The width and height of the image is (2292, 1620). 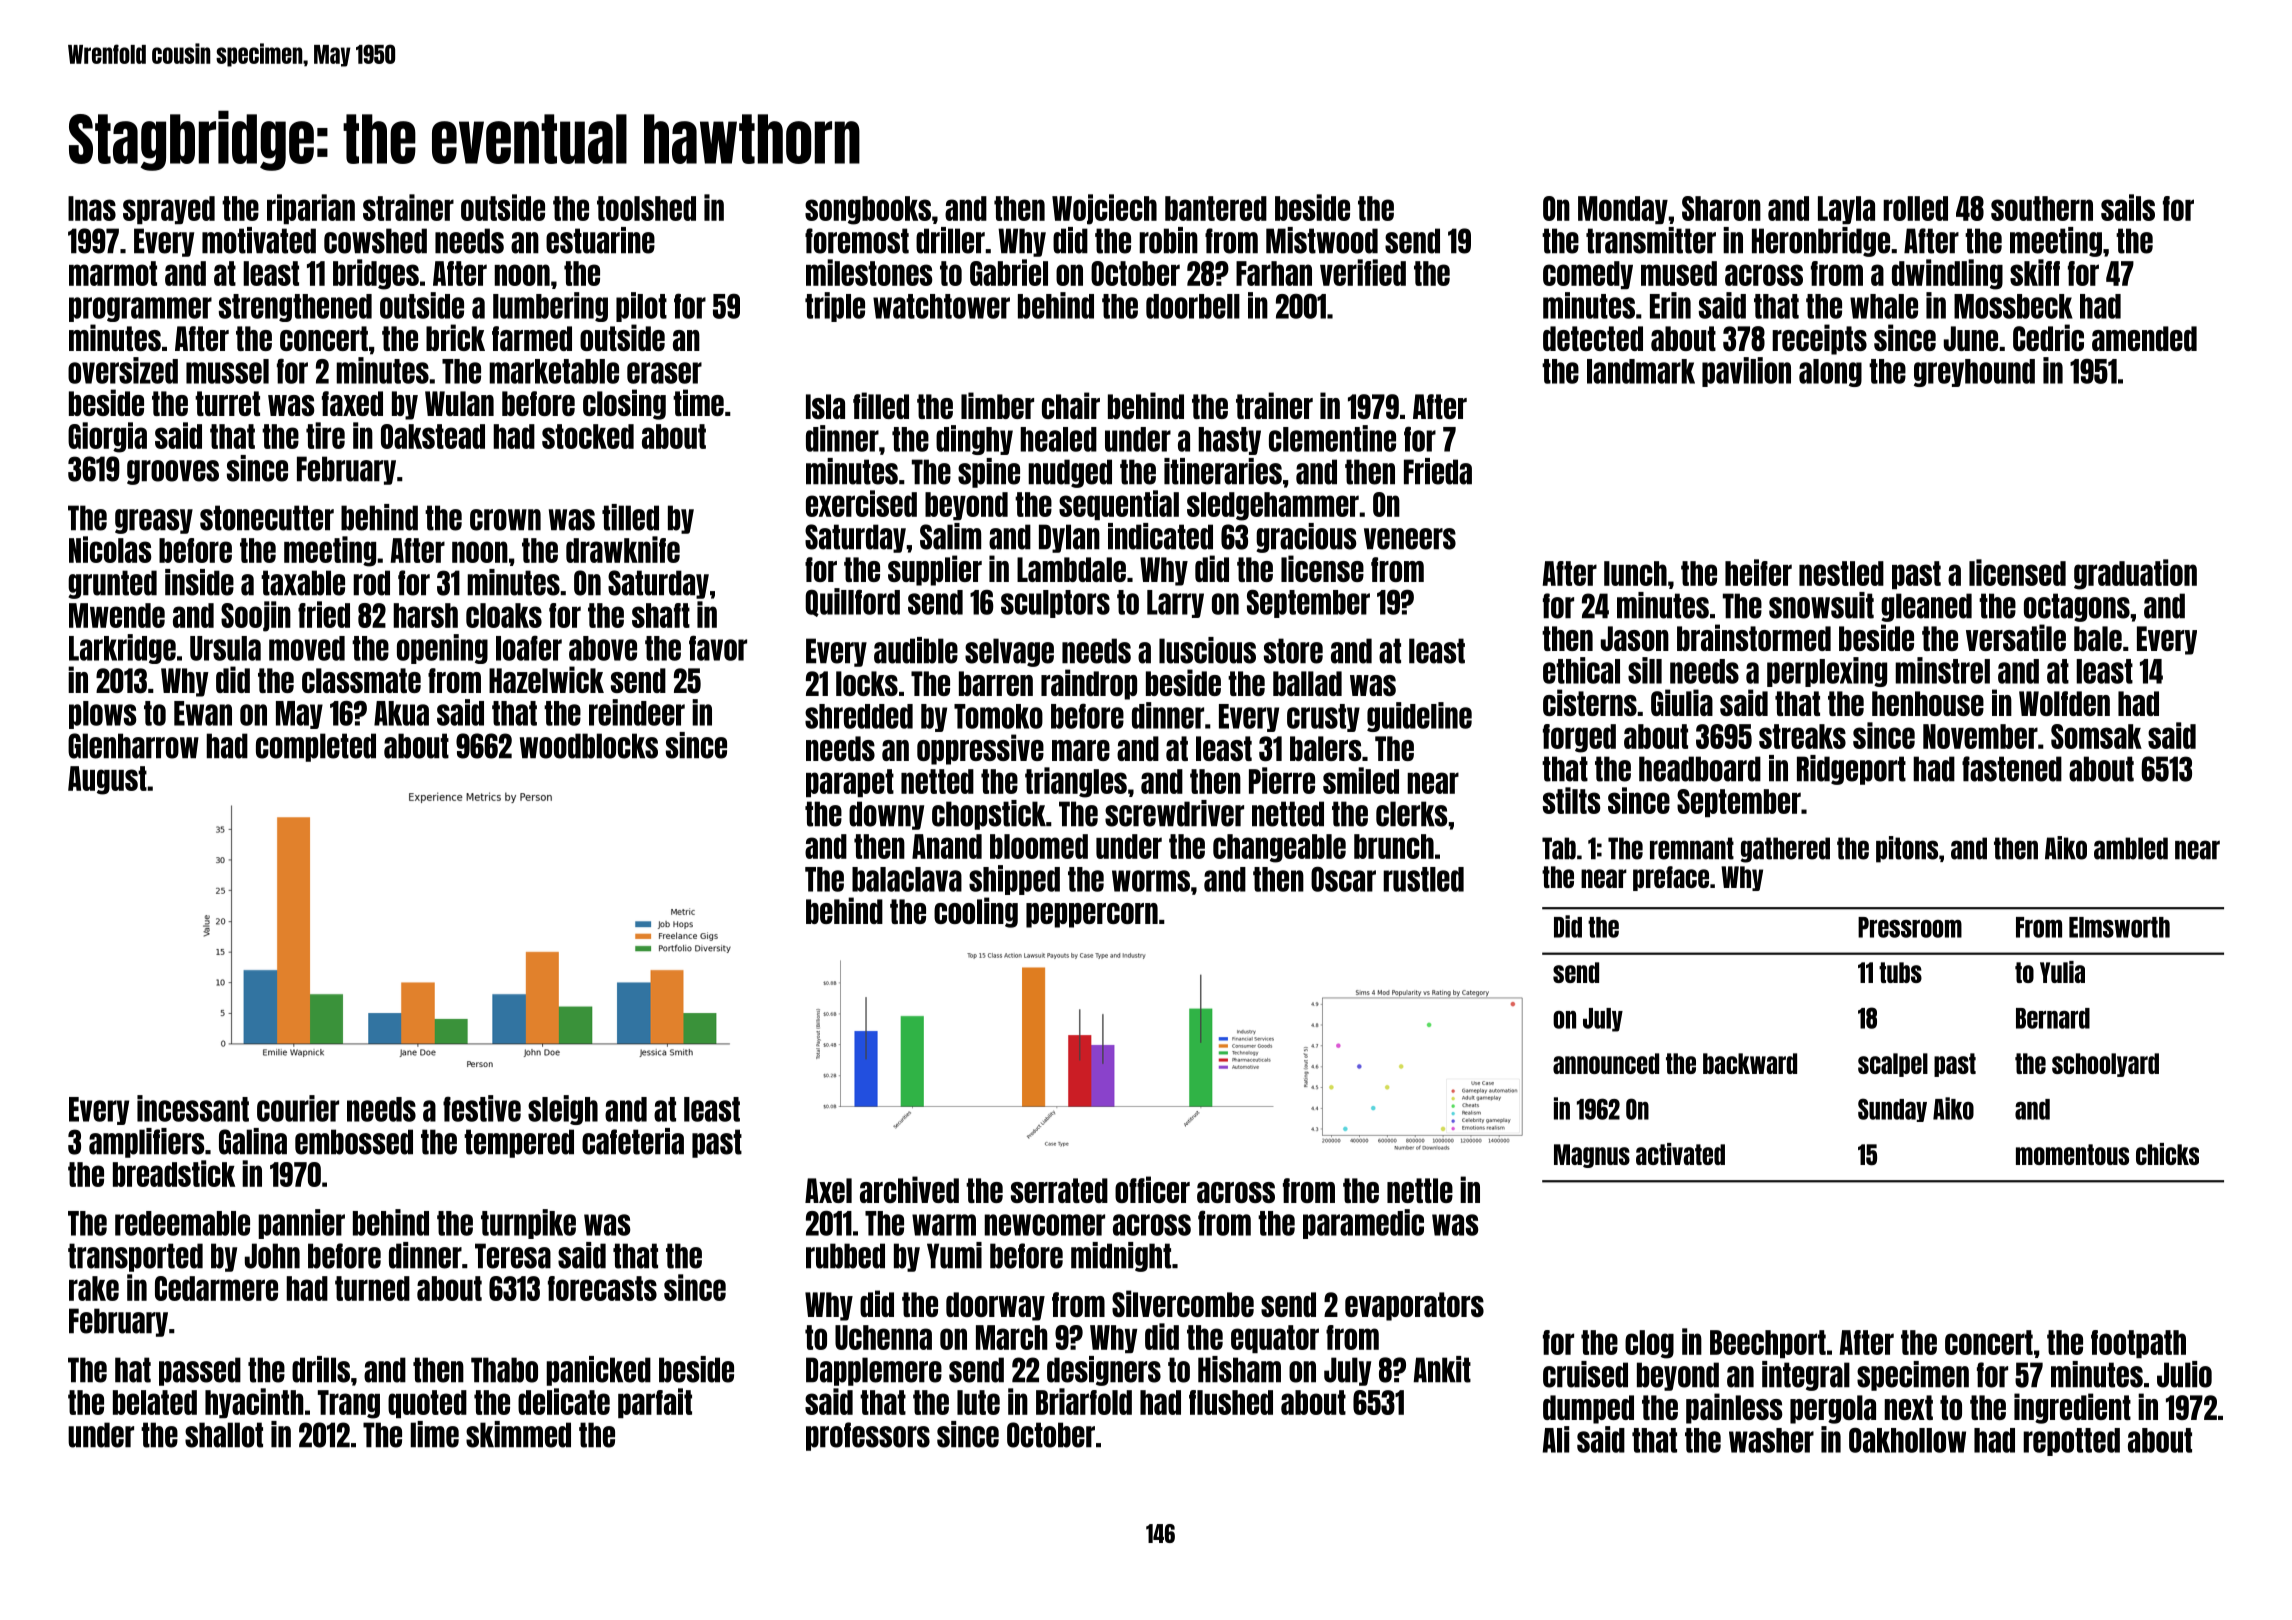 What do you see at coordinates (1279, 848) in the image?
I see `changeable` at bounding box center [1279, 848].
